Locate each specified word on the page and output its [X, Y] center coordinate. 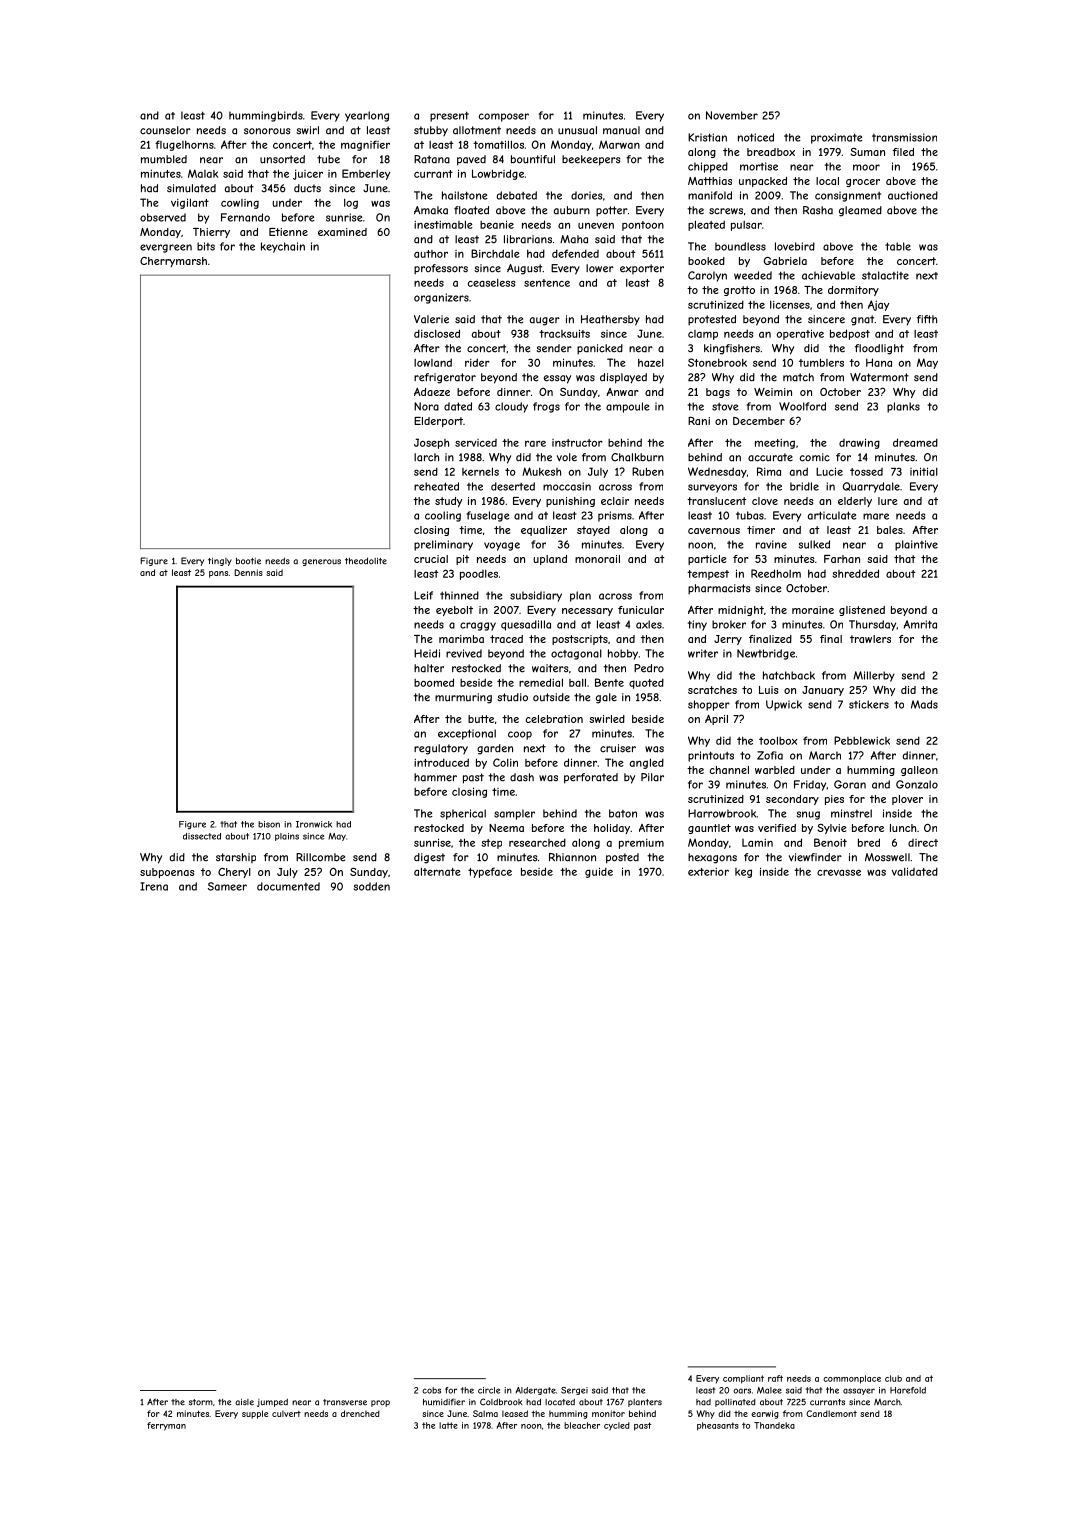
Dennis [248, 572]
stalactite [885, 275]
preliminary [443, 545]
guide [599, 872]
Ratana [432, 159]
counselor [165, 130]
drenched [360, 1413]
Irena [154, 886]
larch [426, 457]
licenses [790, 305]
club [893, 1378]
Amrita [920, 624]
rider [477, 362]
